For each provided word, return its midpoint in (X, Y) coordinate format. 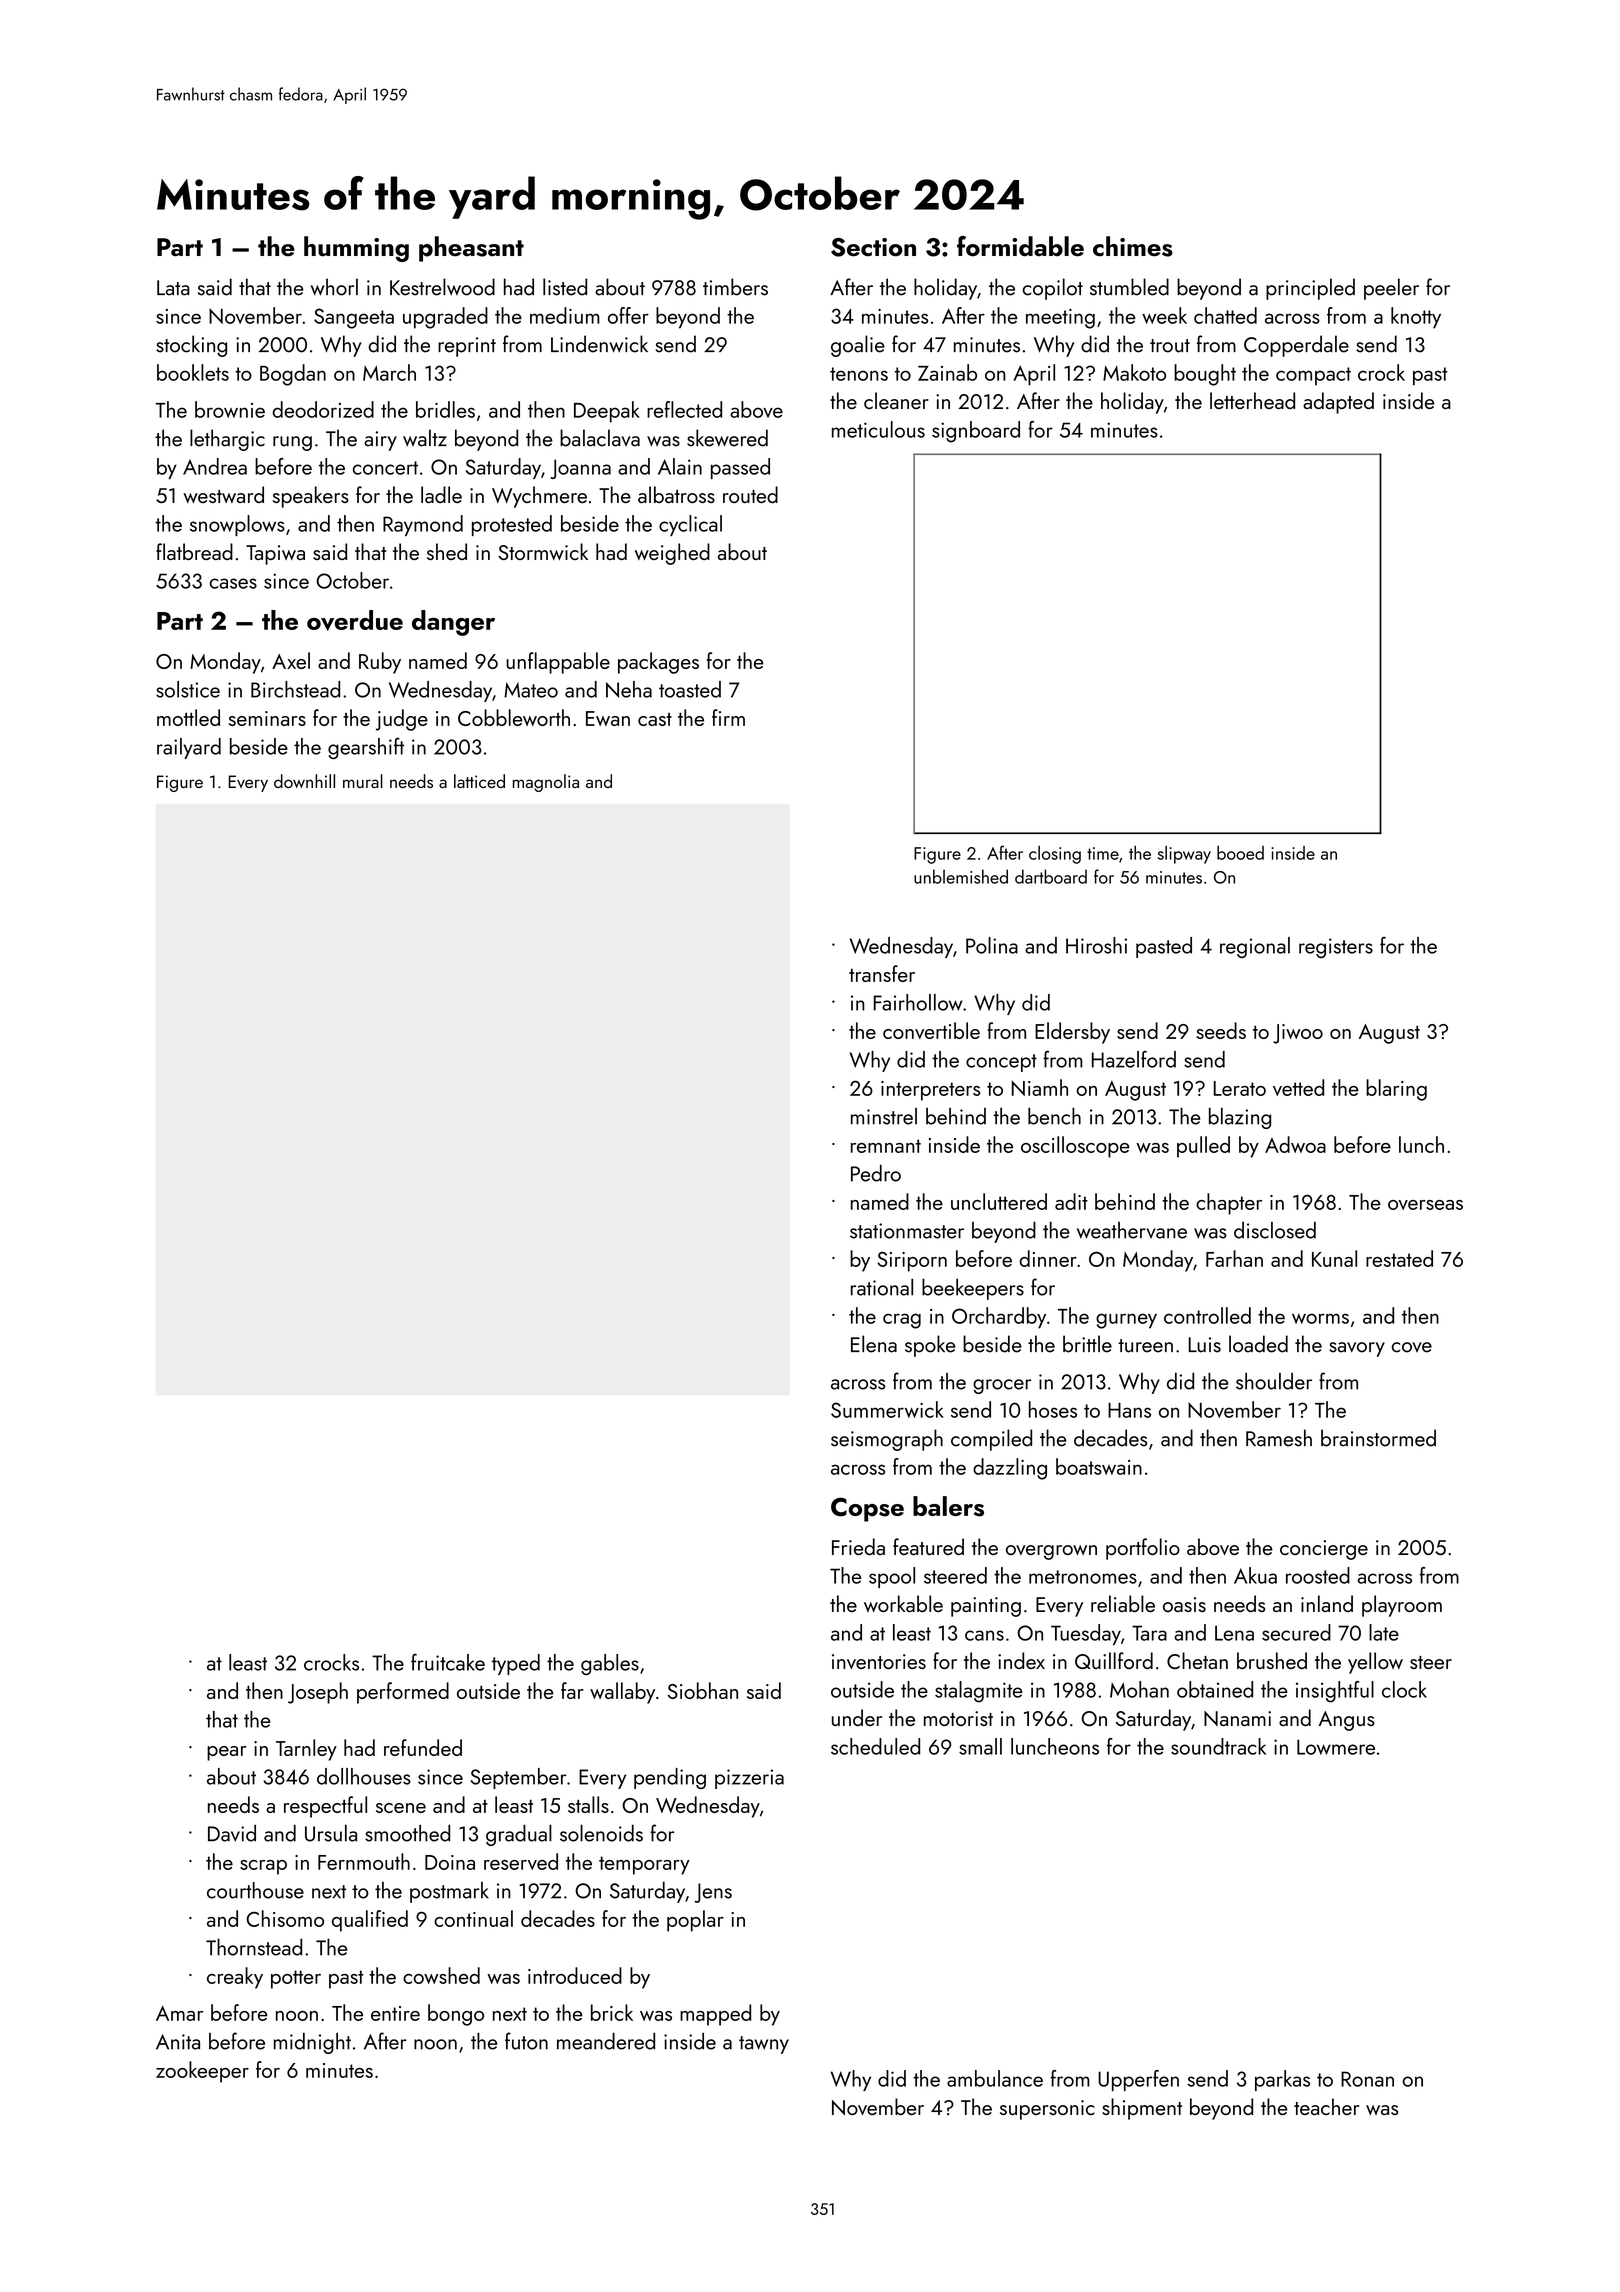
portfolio (1143, 1549)
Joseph (318, 1693)
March (389, 372)
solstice (188, 689)
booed (1240, 853)
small (980, 1746)
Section (873, 247)
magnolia (546, 783)
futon (526, 2041)
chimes (1133, 246)
